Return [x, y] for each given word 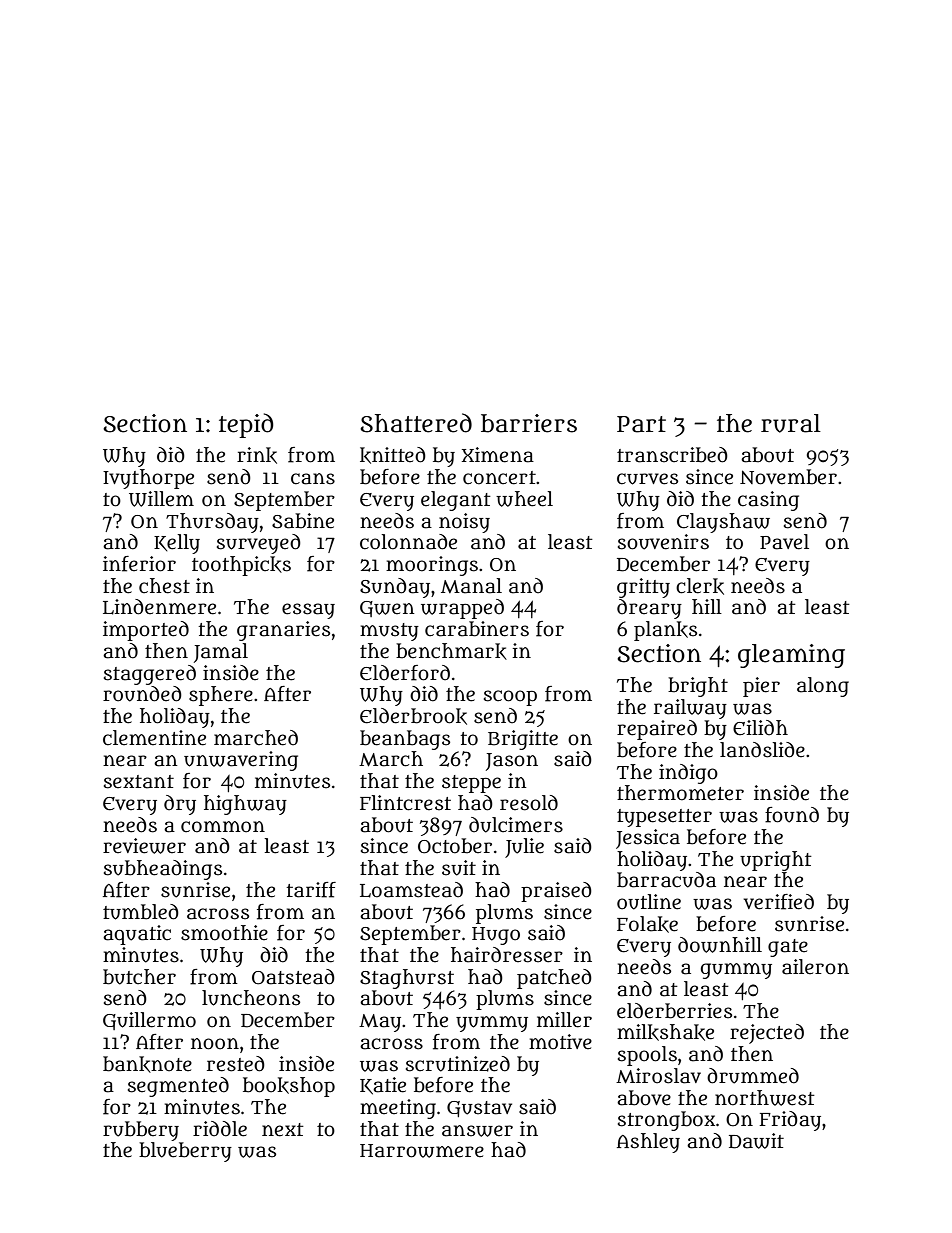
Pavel [784, 542]
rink [257, 455]
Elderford [405, 673]
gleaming [791, 656]
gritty [643, 588]
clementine [154, 738]
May [380, 1023]
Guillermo [149, 1021]
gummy [736, 971]
